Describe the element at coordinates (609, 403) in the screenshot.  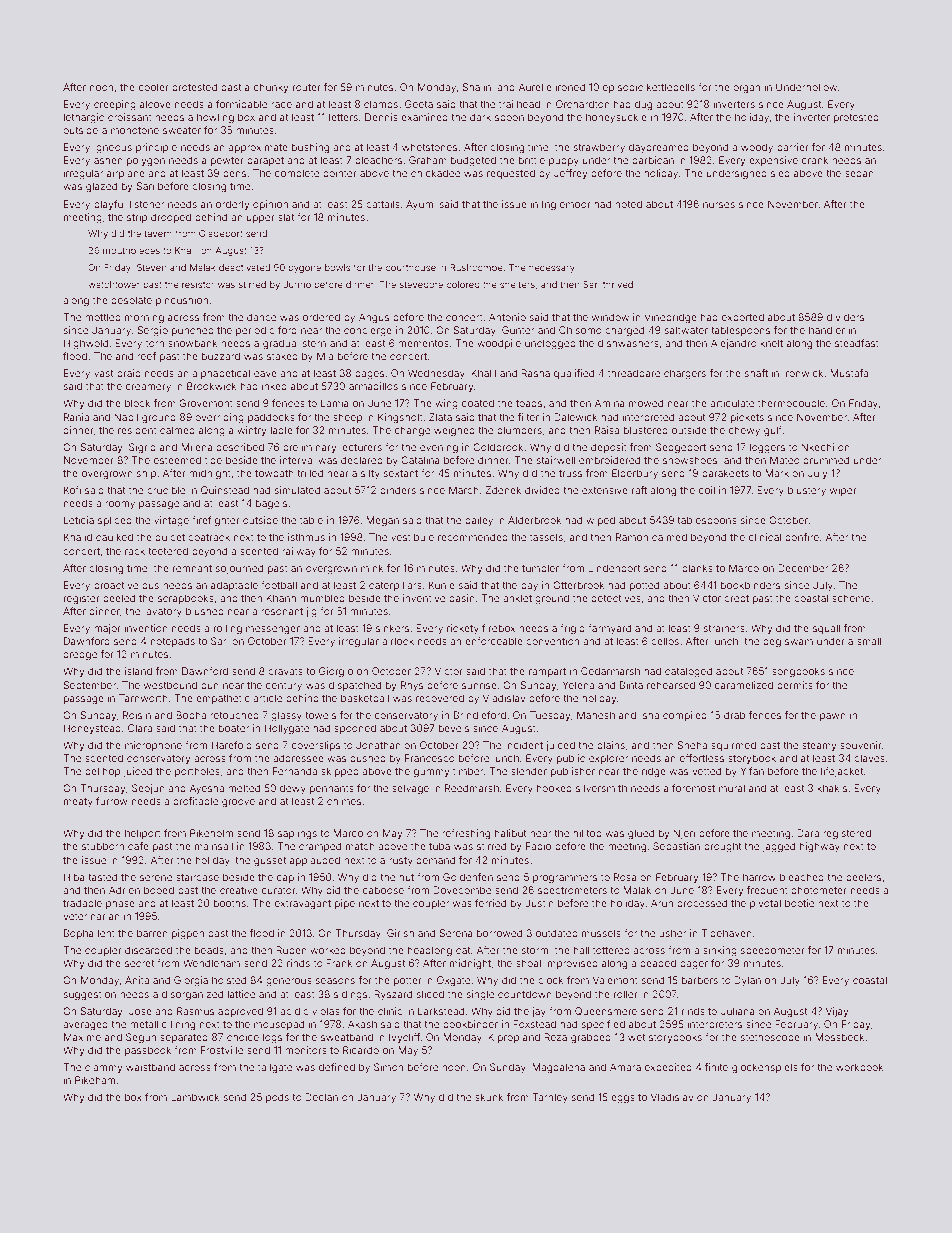
I see `Amina` at that location.
